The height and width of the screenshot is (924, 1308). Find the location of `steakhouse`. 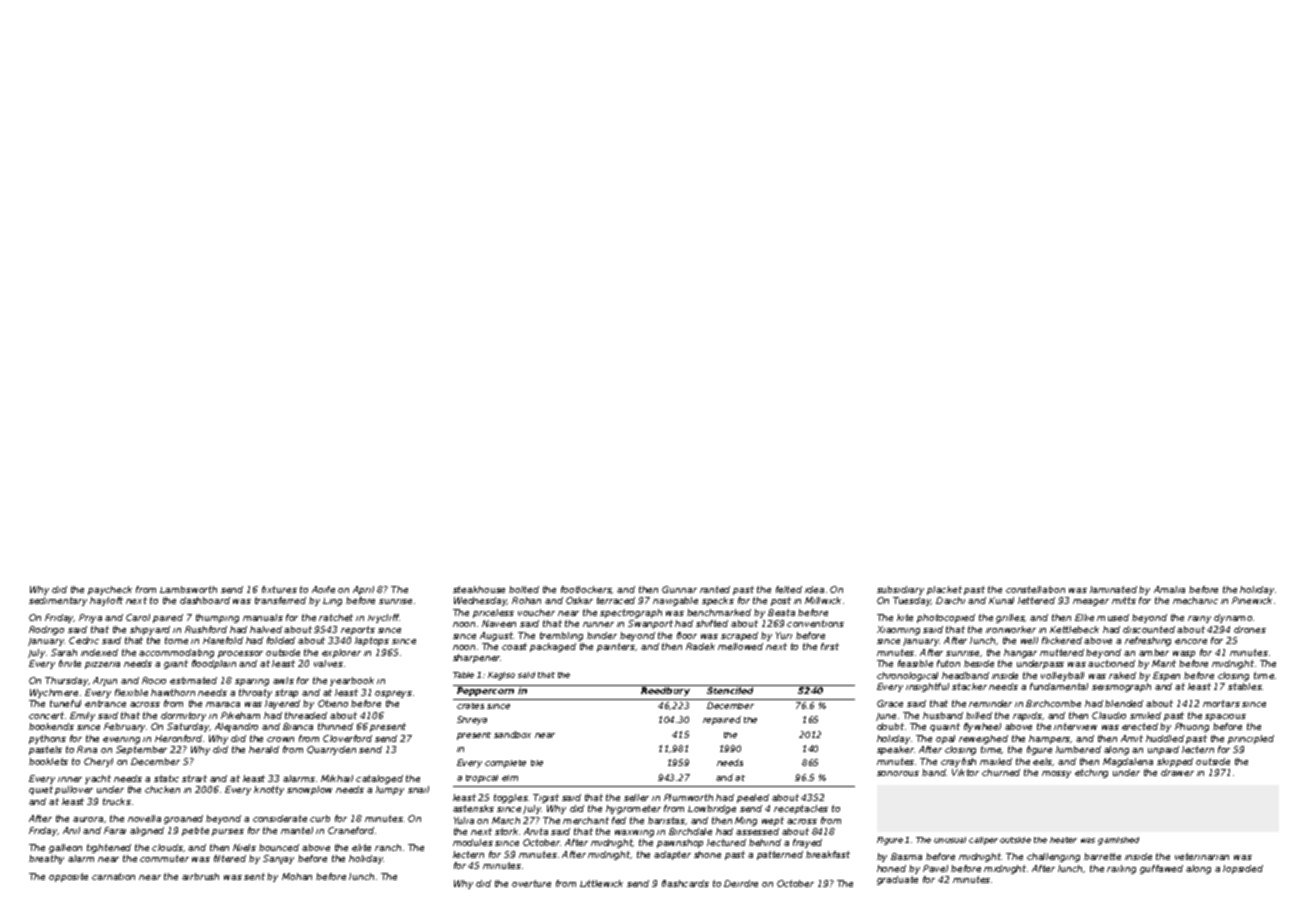

steakhouse is located at coordinates (479, 589).
